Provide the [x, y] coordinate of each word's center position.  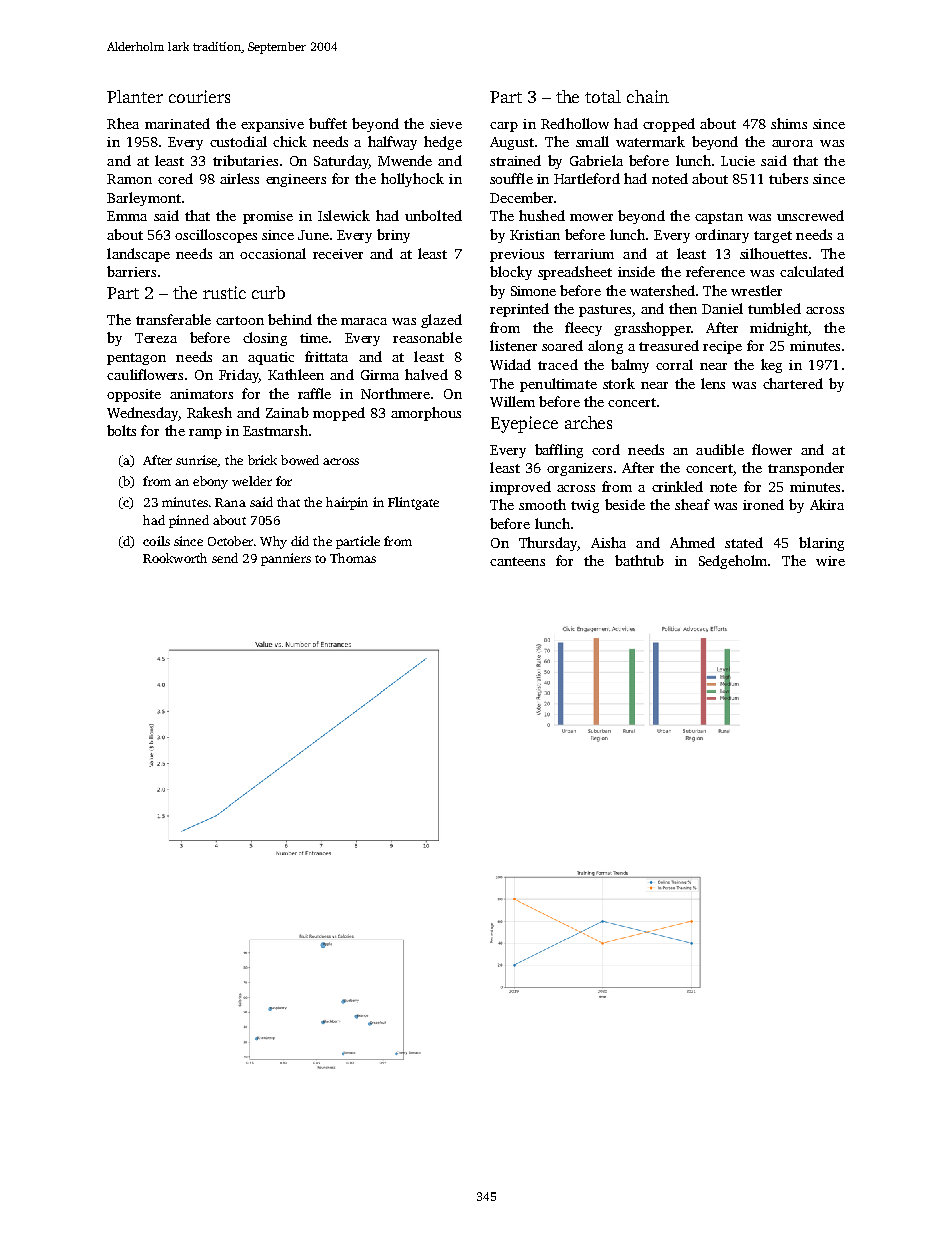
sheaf [692, 504]
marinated [177, 123]
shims [789, 123]
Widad [510, 364]
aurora [792, 143]
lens [713, 383]
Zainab [287, 412]
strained [515, 160]
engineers [296, 180]
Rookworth [175, 558]
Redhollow [575, 123]
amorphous [426, 414]
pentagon [136, 359]
